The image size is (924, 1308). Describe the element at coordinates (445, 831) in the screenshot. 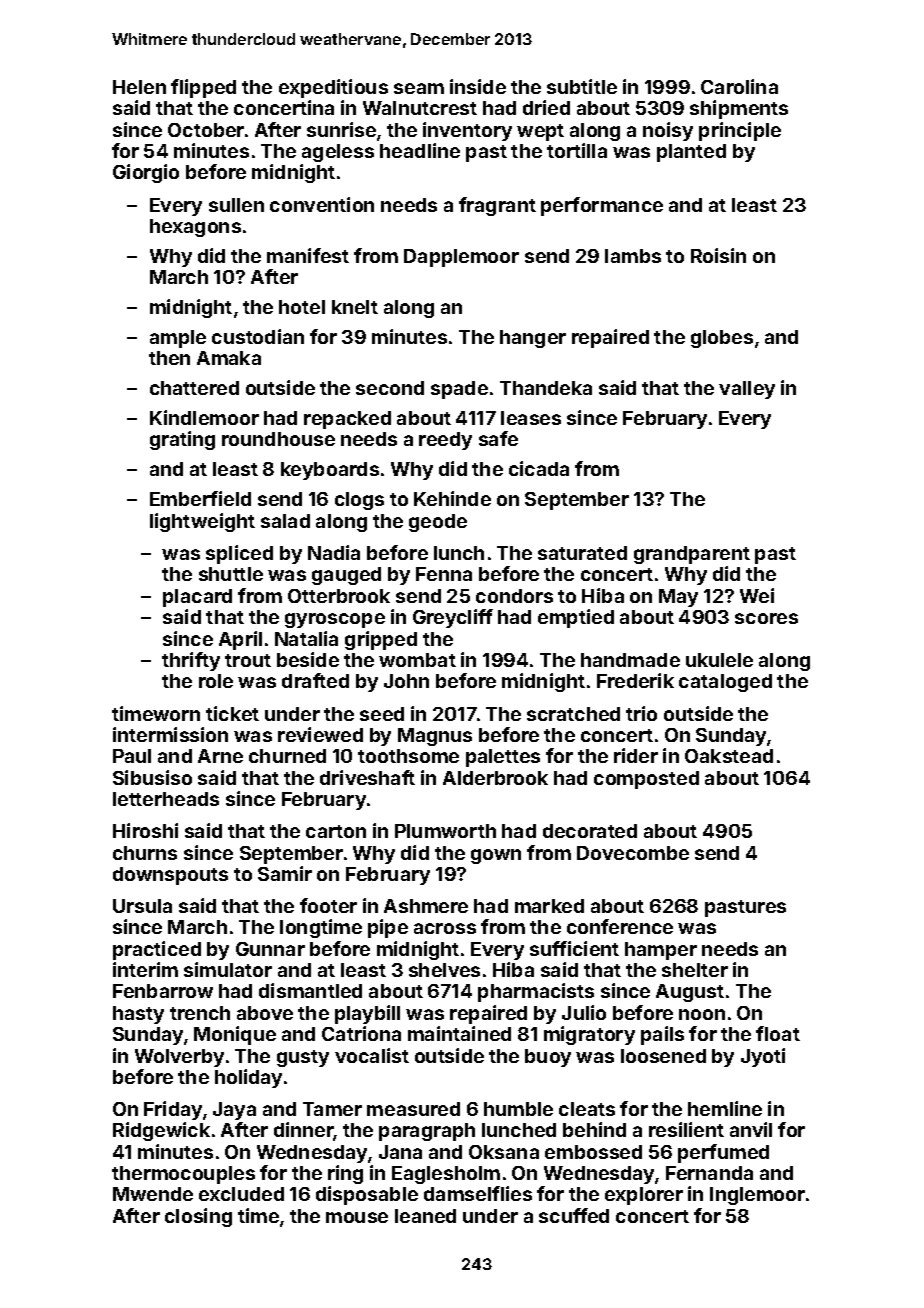

I see `Plumworth` at that location.
